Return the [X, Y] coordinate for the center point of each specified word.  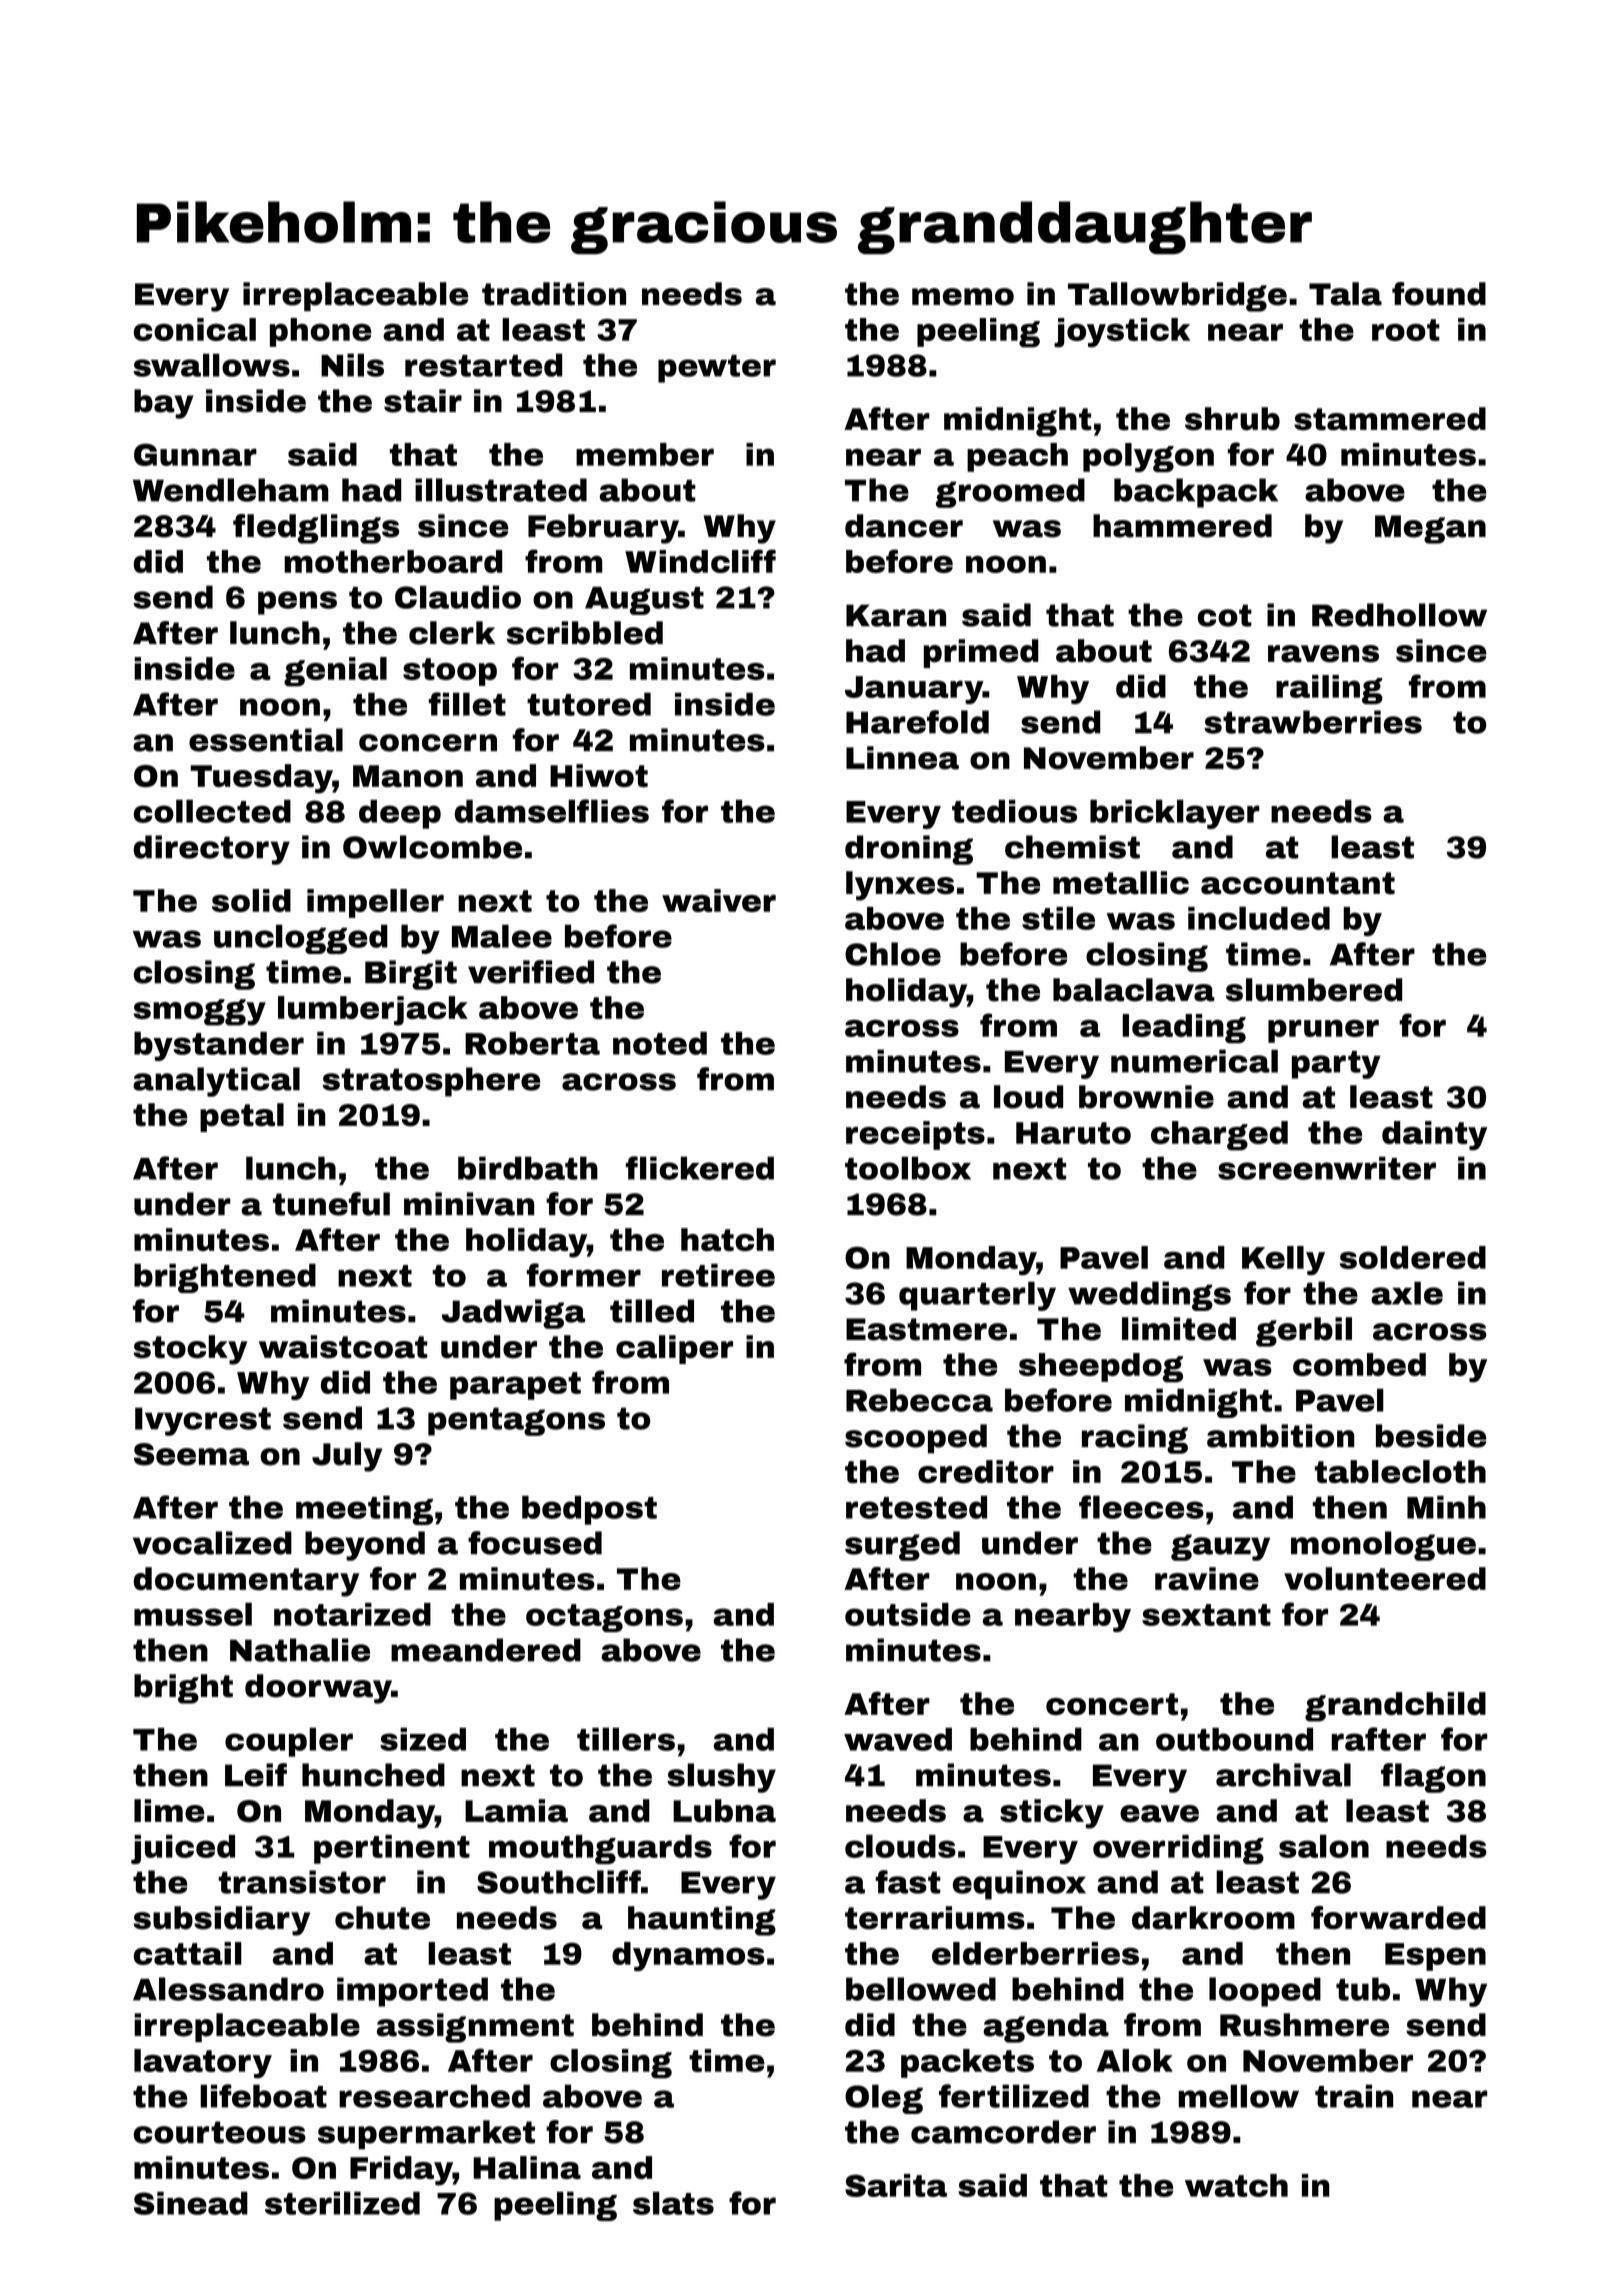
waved [898, 1739]
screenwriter [1327, 1168]
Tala [1345, 294]
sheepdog [1101, 1368]
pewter [717, 369]
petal [242, 1117]
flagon [1433, 1778]
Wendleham [231, 490]
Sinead [191, 2203]
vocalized [212, 1543]
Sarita [896, 2185]
